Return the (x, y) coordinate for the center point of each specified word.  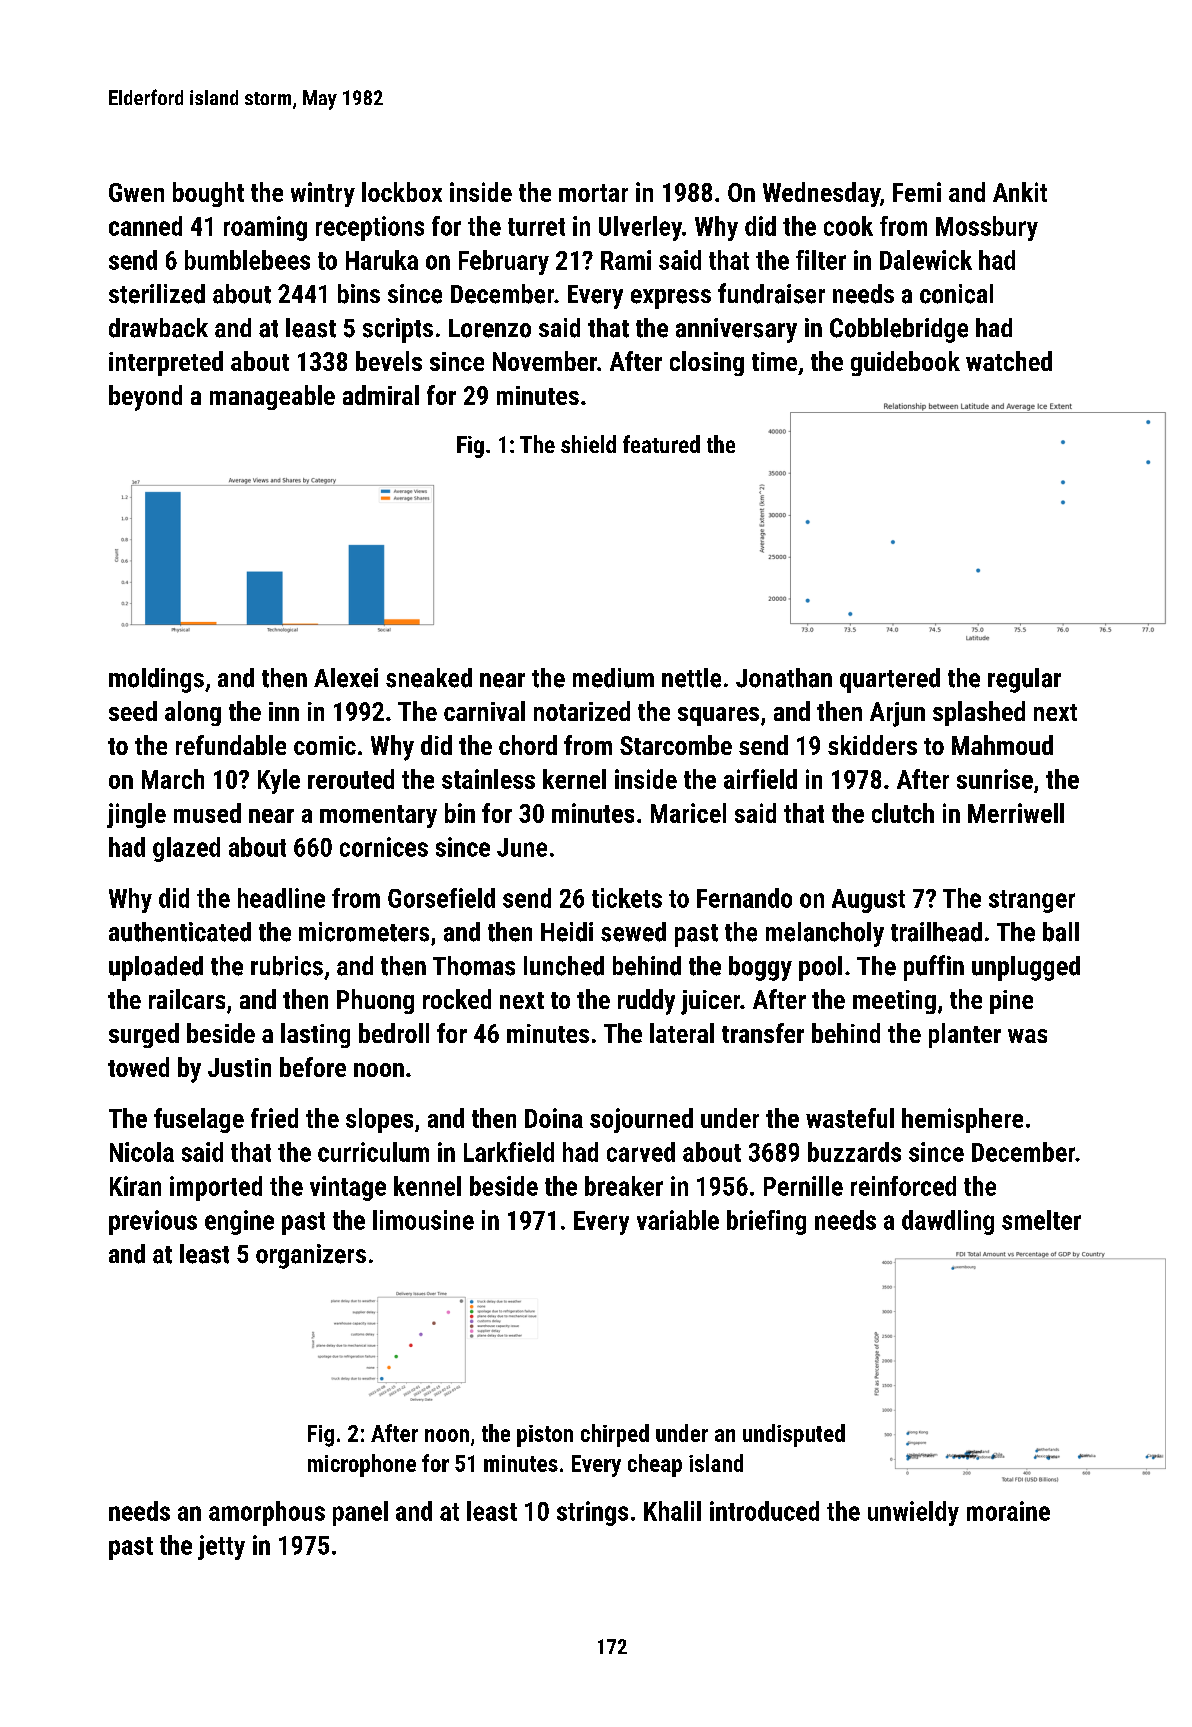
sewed (633, 932)
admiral (381, 395)
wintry (323, 194)
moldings (156, 680)
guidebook (905, 363)
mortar (593, 193)
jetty (221, 1547)
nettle (691, 678)
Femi (917, 192)
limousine (423, 1220)
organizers (311, 1256)
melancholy (825, 934)
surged (144, 1035)
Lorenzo (490, 328)
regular (1024, 680)
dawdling (948, 1222)
